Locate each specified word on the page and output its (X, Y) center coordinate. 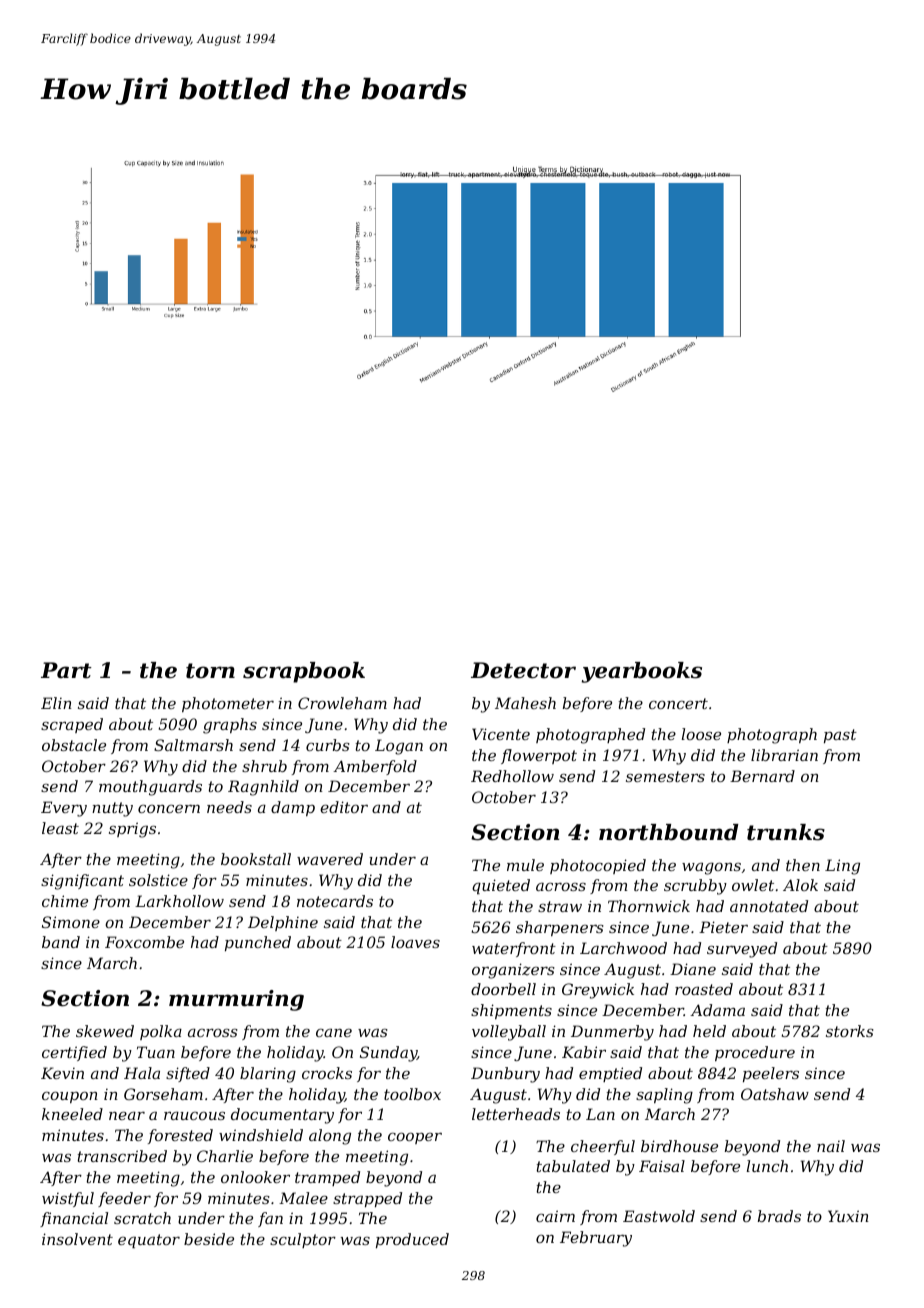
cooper (415, 1138)
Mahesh (525, 703)
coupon (70, 1097)
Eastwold (659, 1216)
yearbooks (642, 672)
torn (210, 671)
